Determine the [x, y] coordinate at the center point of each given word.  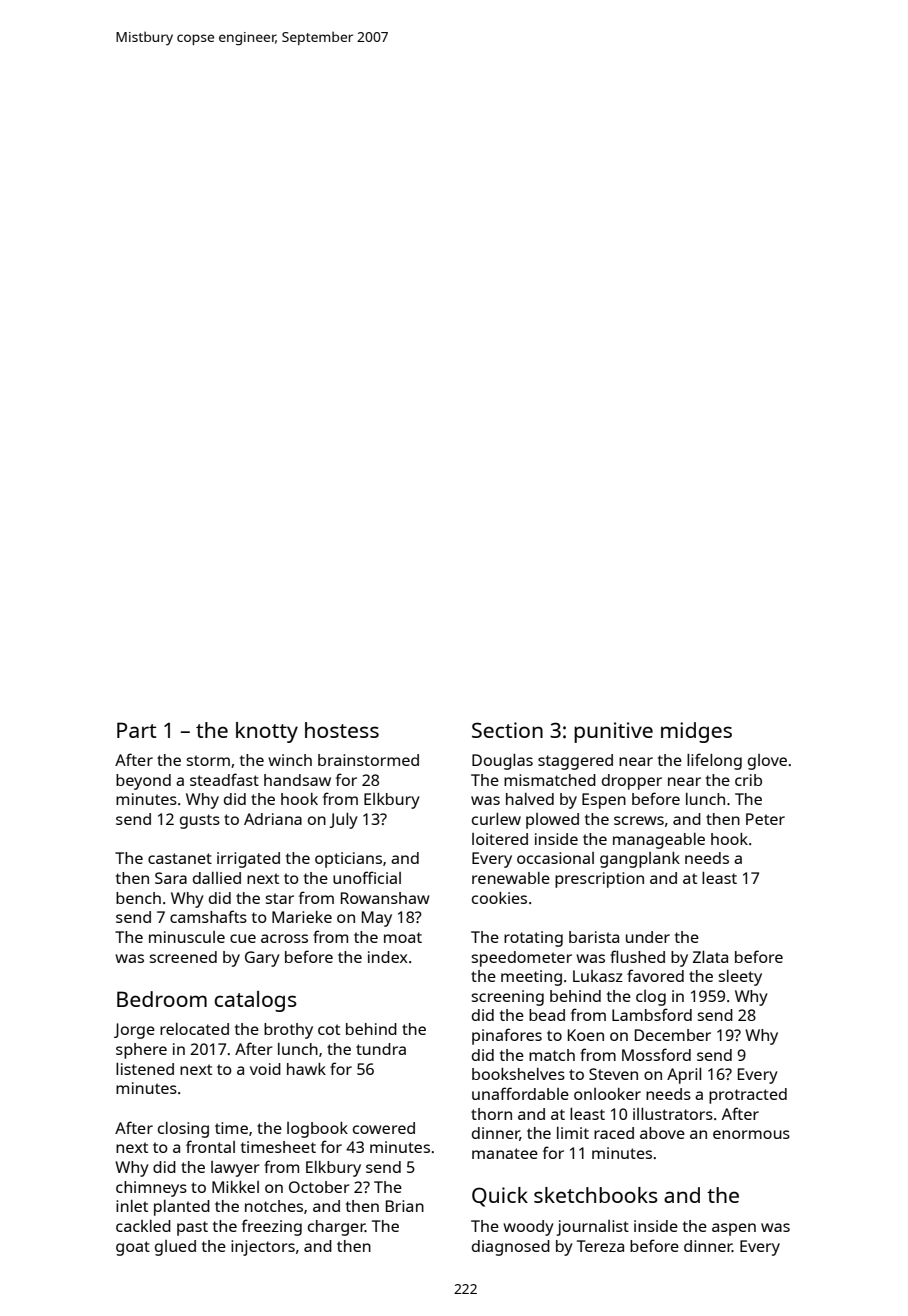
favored [655, 975]
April [684, 1076]
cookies [499, 898]
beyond [143, 782]
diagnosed [511, 1248]
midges [696, 732]
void [265, 1069]
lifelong [714, 761]
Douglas [502, 762]
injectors [263, 1248]
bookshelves [518, 1074]
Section [507, 730]
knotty [267, 732]
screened [183, 957]
